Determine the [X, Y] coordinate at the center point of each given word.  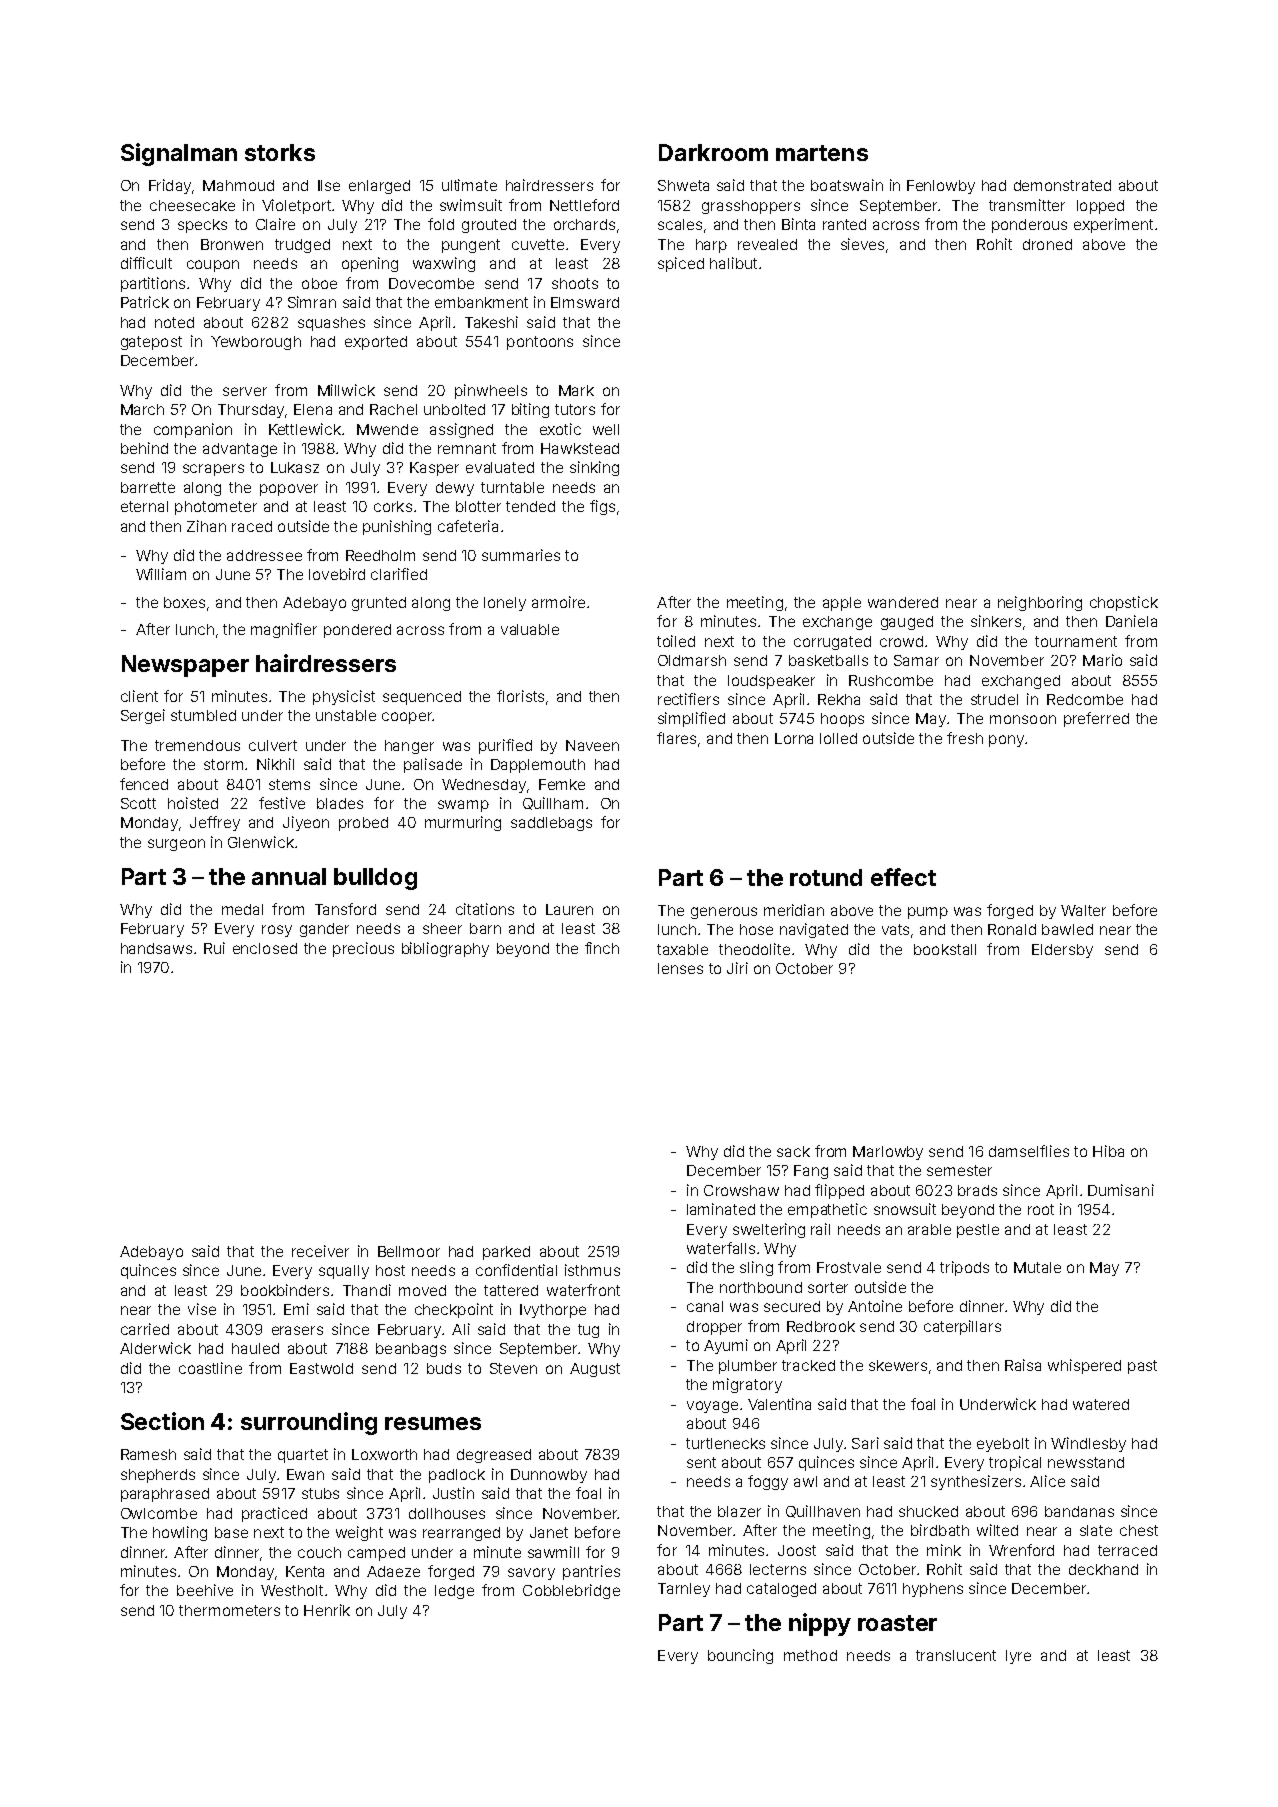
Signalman [179, 154]
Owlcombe [159, 1513]
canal [705, 1306]
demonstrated [1062, 185]
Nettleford [584, 205]
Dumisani [1121, 1190]
